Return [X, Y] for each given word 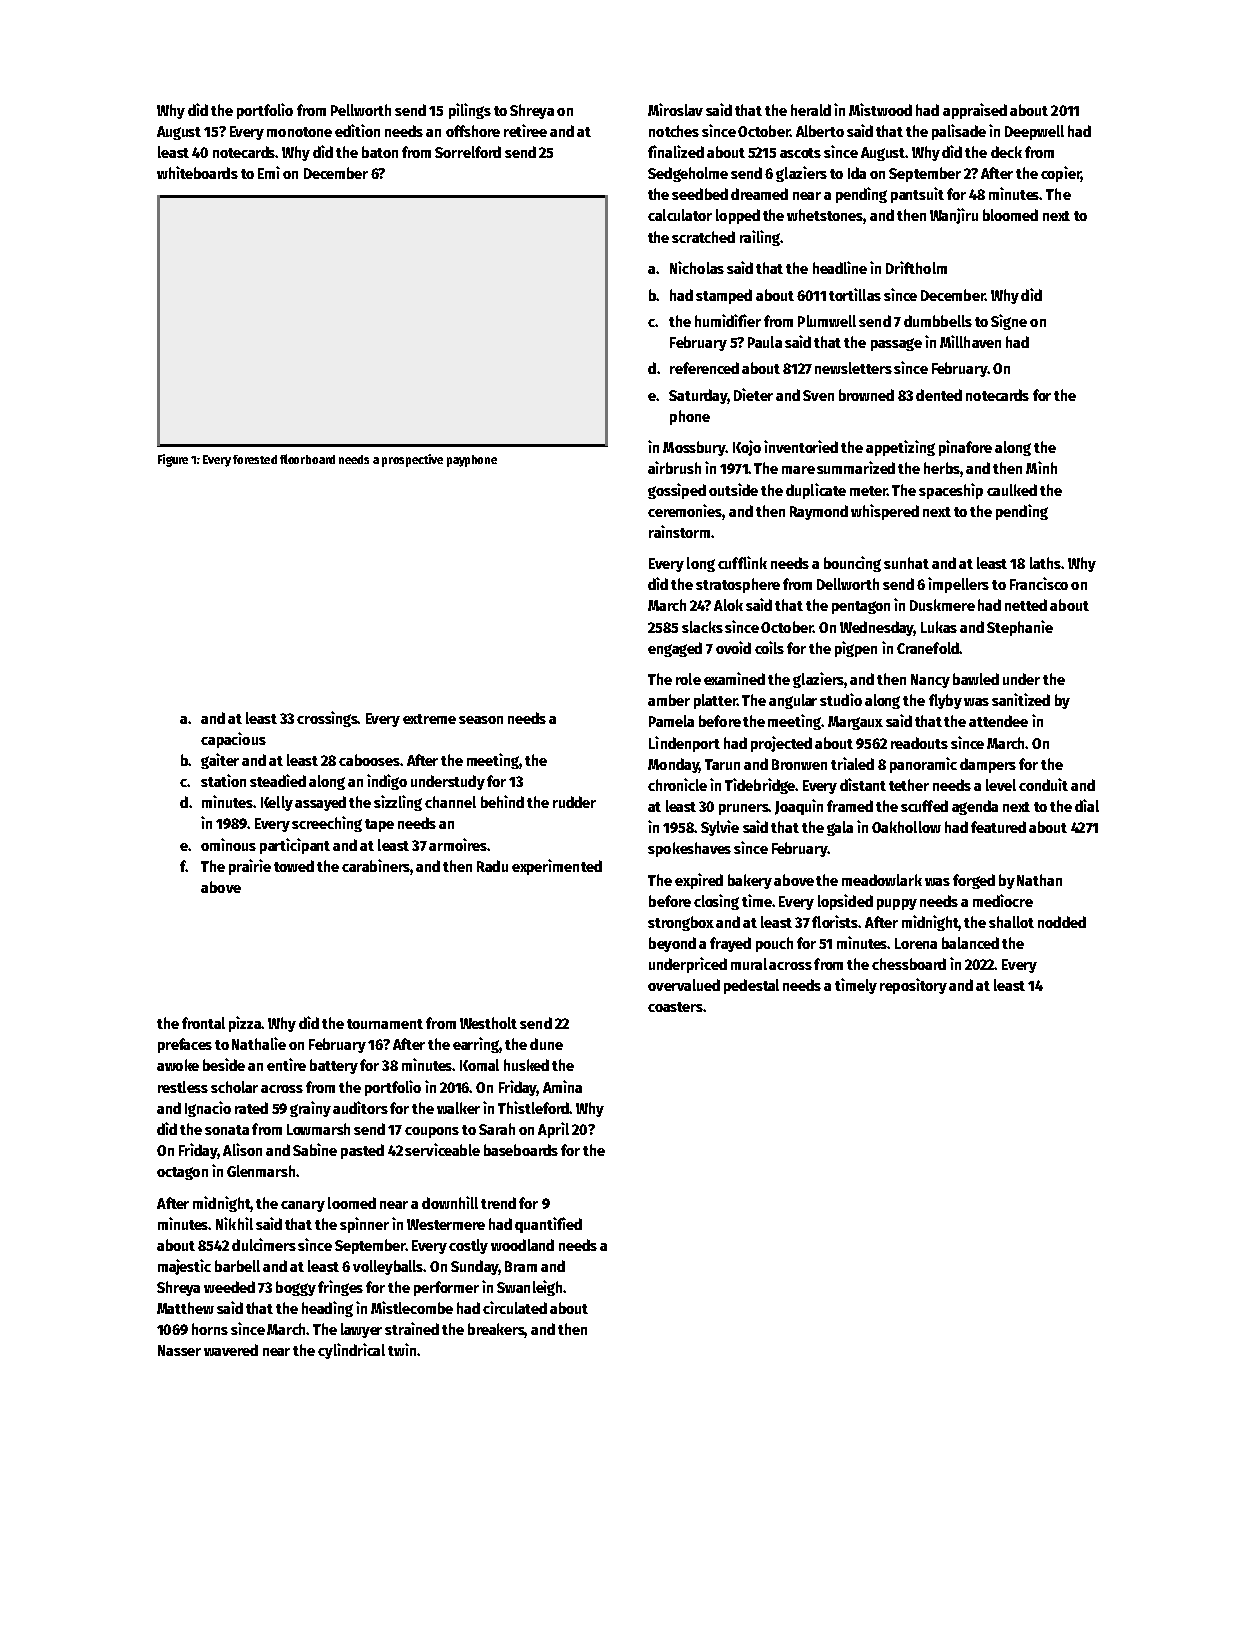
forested [255, 459]
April [553, 1130]
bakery [750, 881]
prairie [250, 867]
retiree [525, 130]
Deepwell [1034, 132]
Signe [1009, 322]
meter [868, 491]
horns [210, 1329]
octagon [182, 1173]
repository [913, 986]
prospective [412, 460]
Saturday [698, 396]
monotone [299, 132]
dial [1087, 805]
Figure [173, 460]
